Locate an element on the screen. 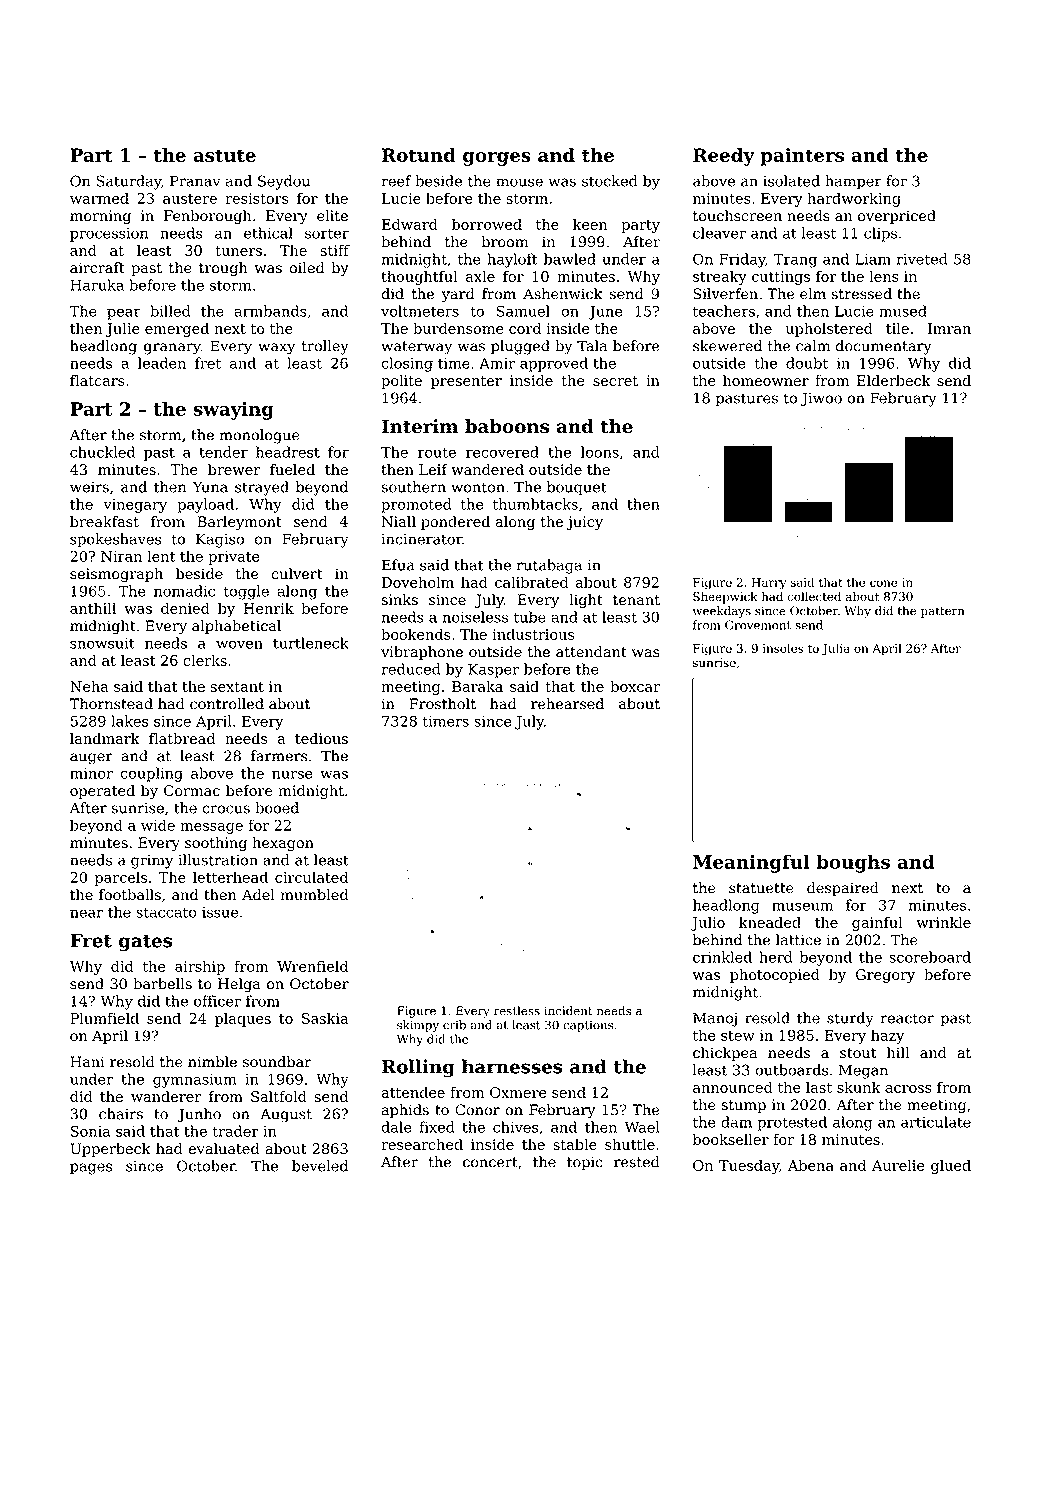  loons is located at coordinates (600, 452).
